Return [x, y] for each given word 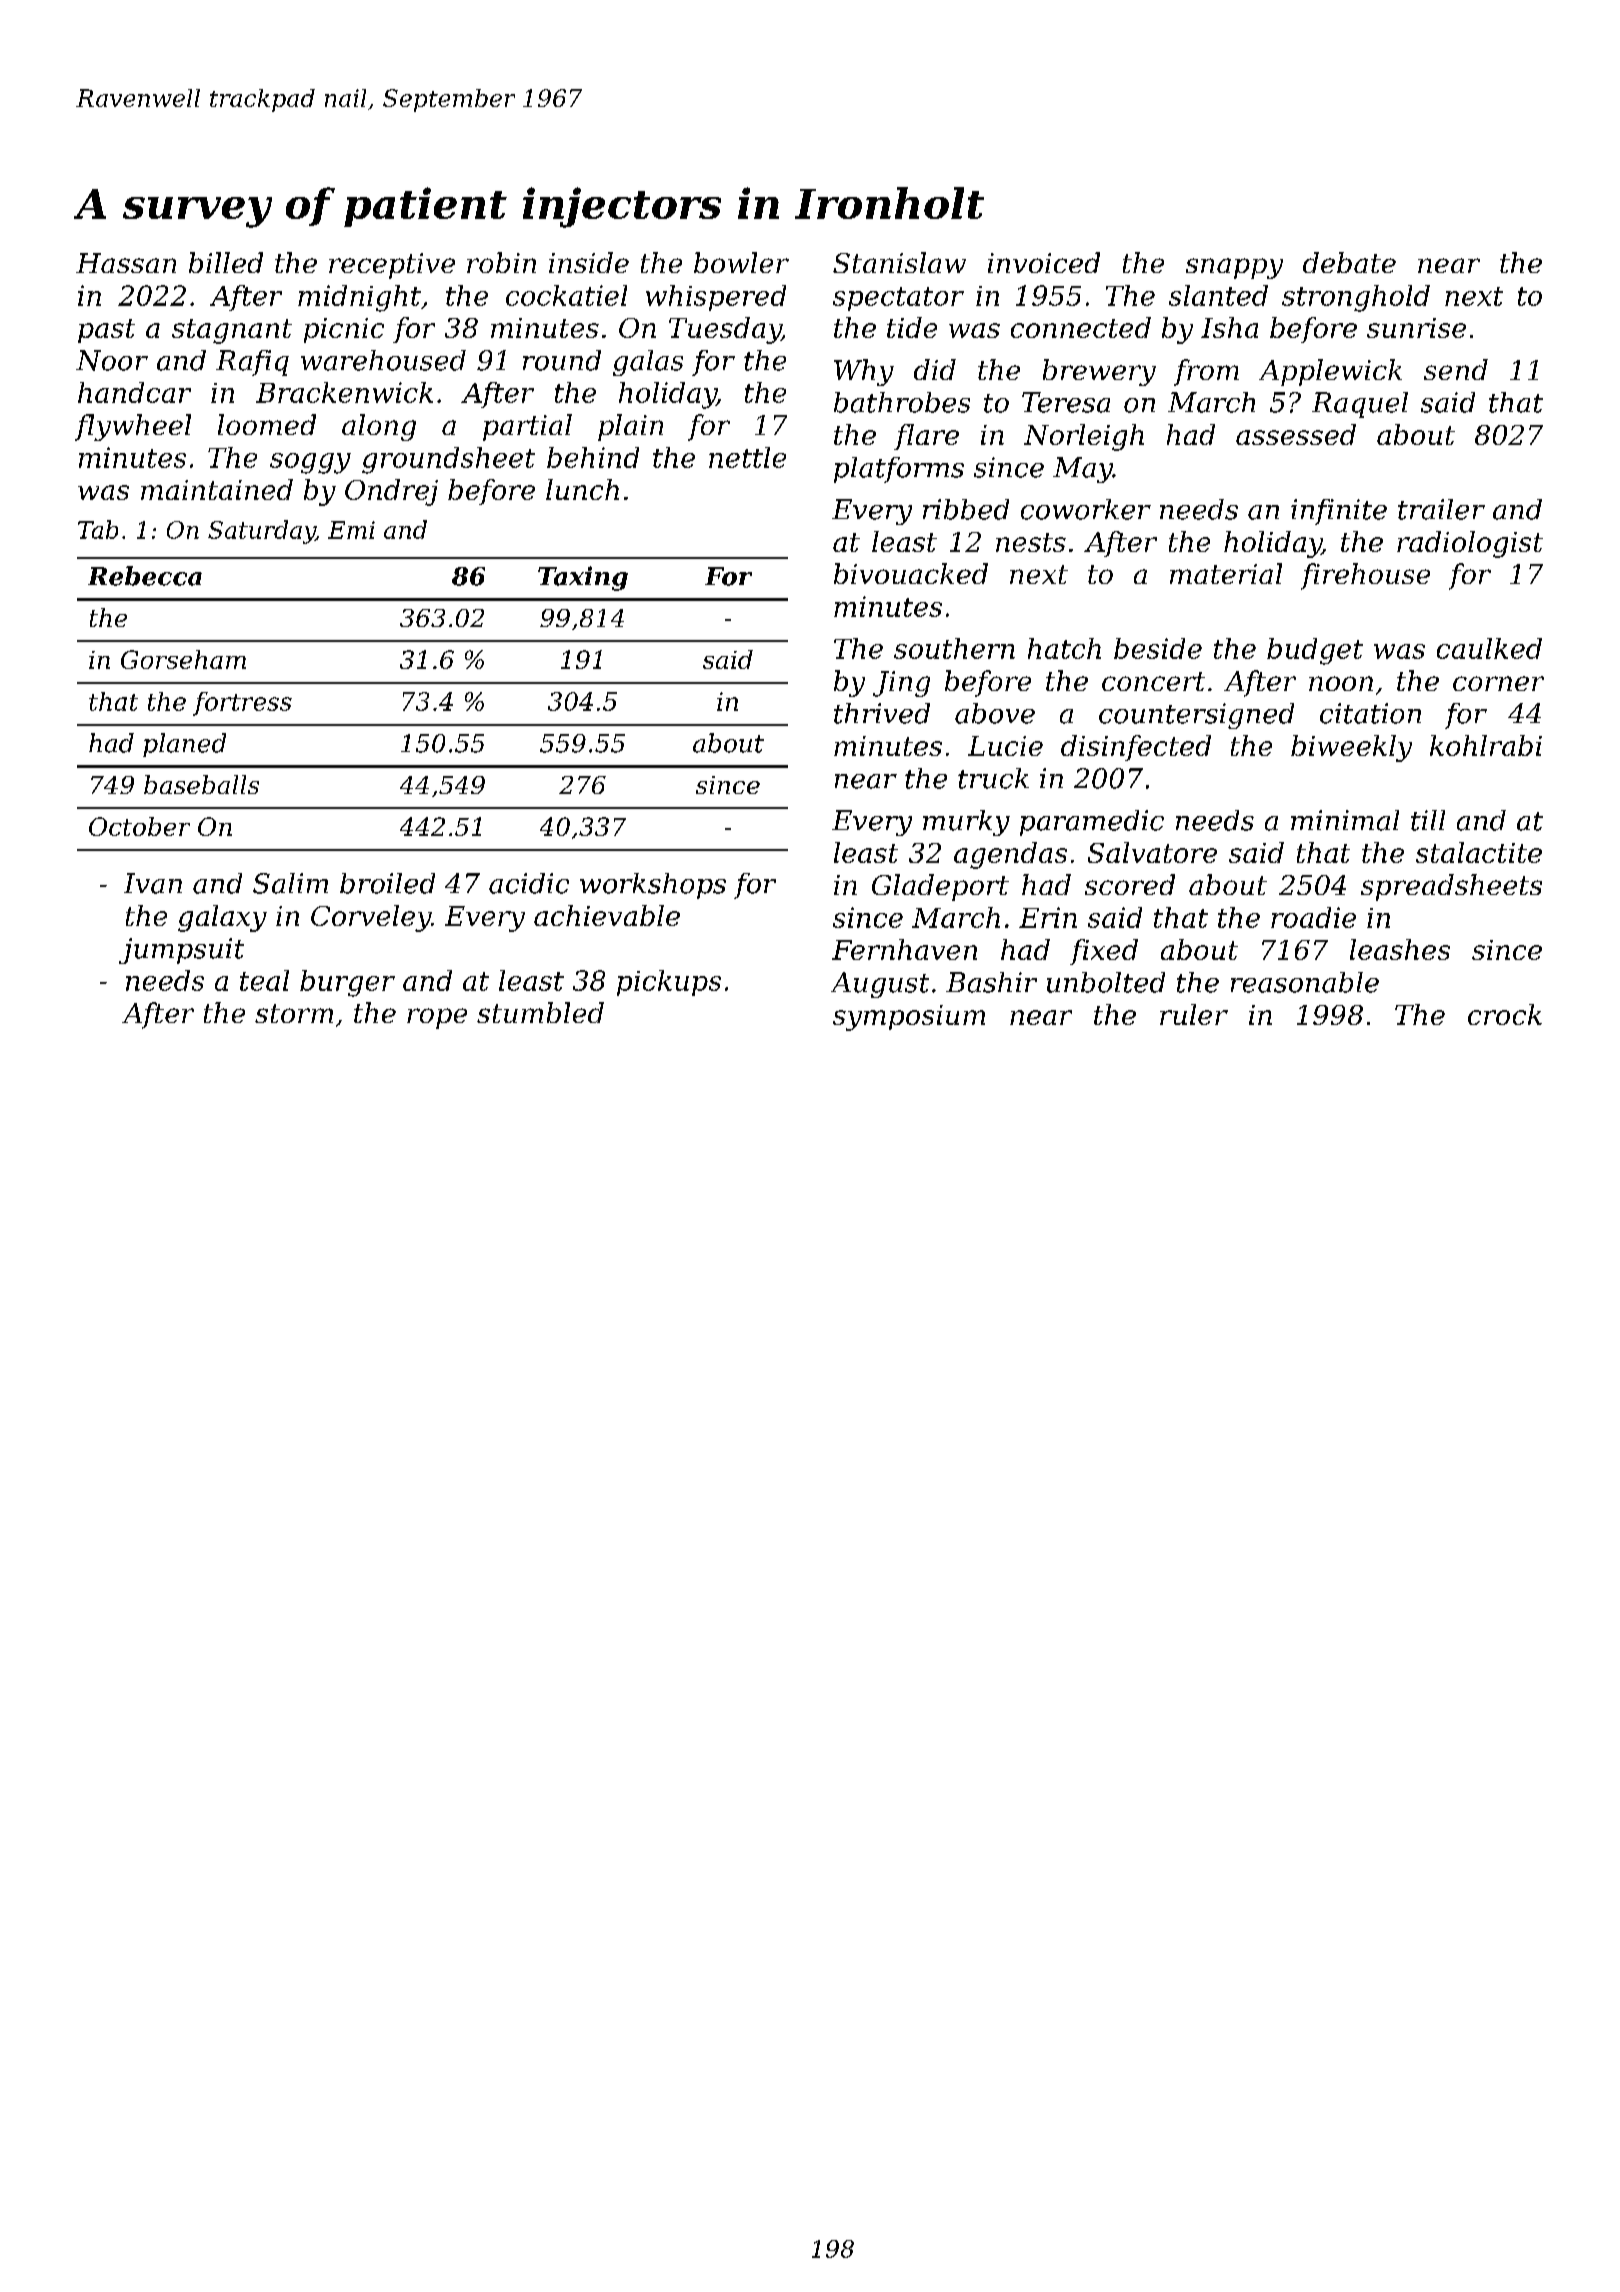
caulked [1489, 648]
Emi [351, 530]
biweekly [1351, 748]
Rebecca [145, 576]
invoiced [1044, 262]
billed [226, 262]
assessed [1296, 434]
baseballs [201, 784]
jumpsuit [181, 951]
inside [589, 262]
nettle [747, 457]
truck [993, 778]
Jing [901, 684]
